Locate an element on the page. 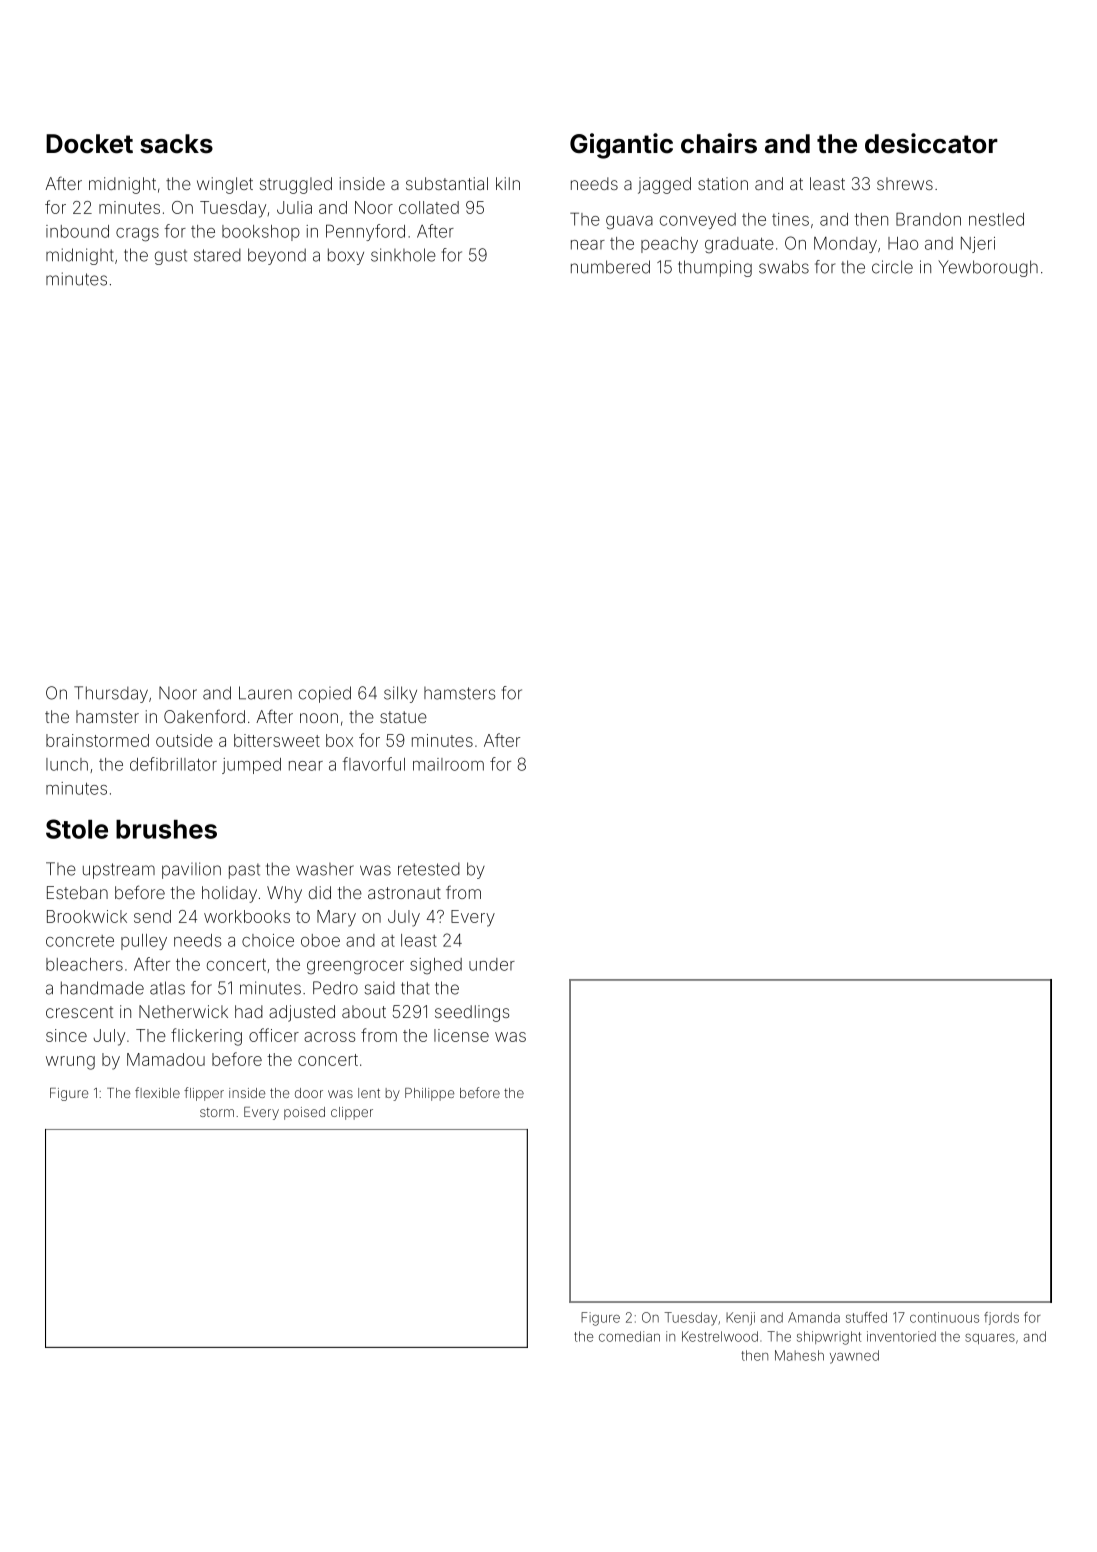 The width and height of the image is (1097, 1552). Lauren is located at coordinates (265, 693).
